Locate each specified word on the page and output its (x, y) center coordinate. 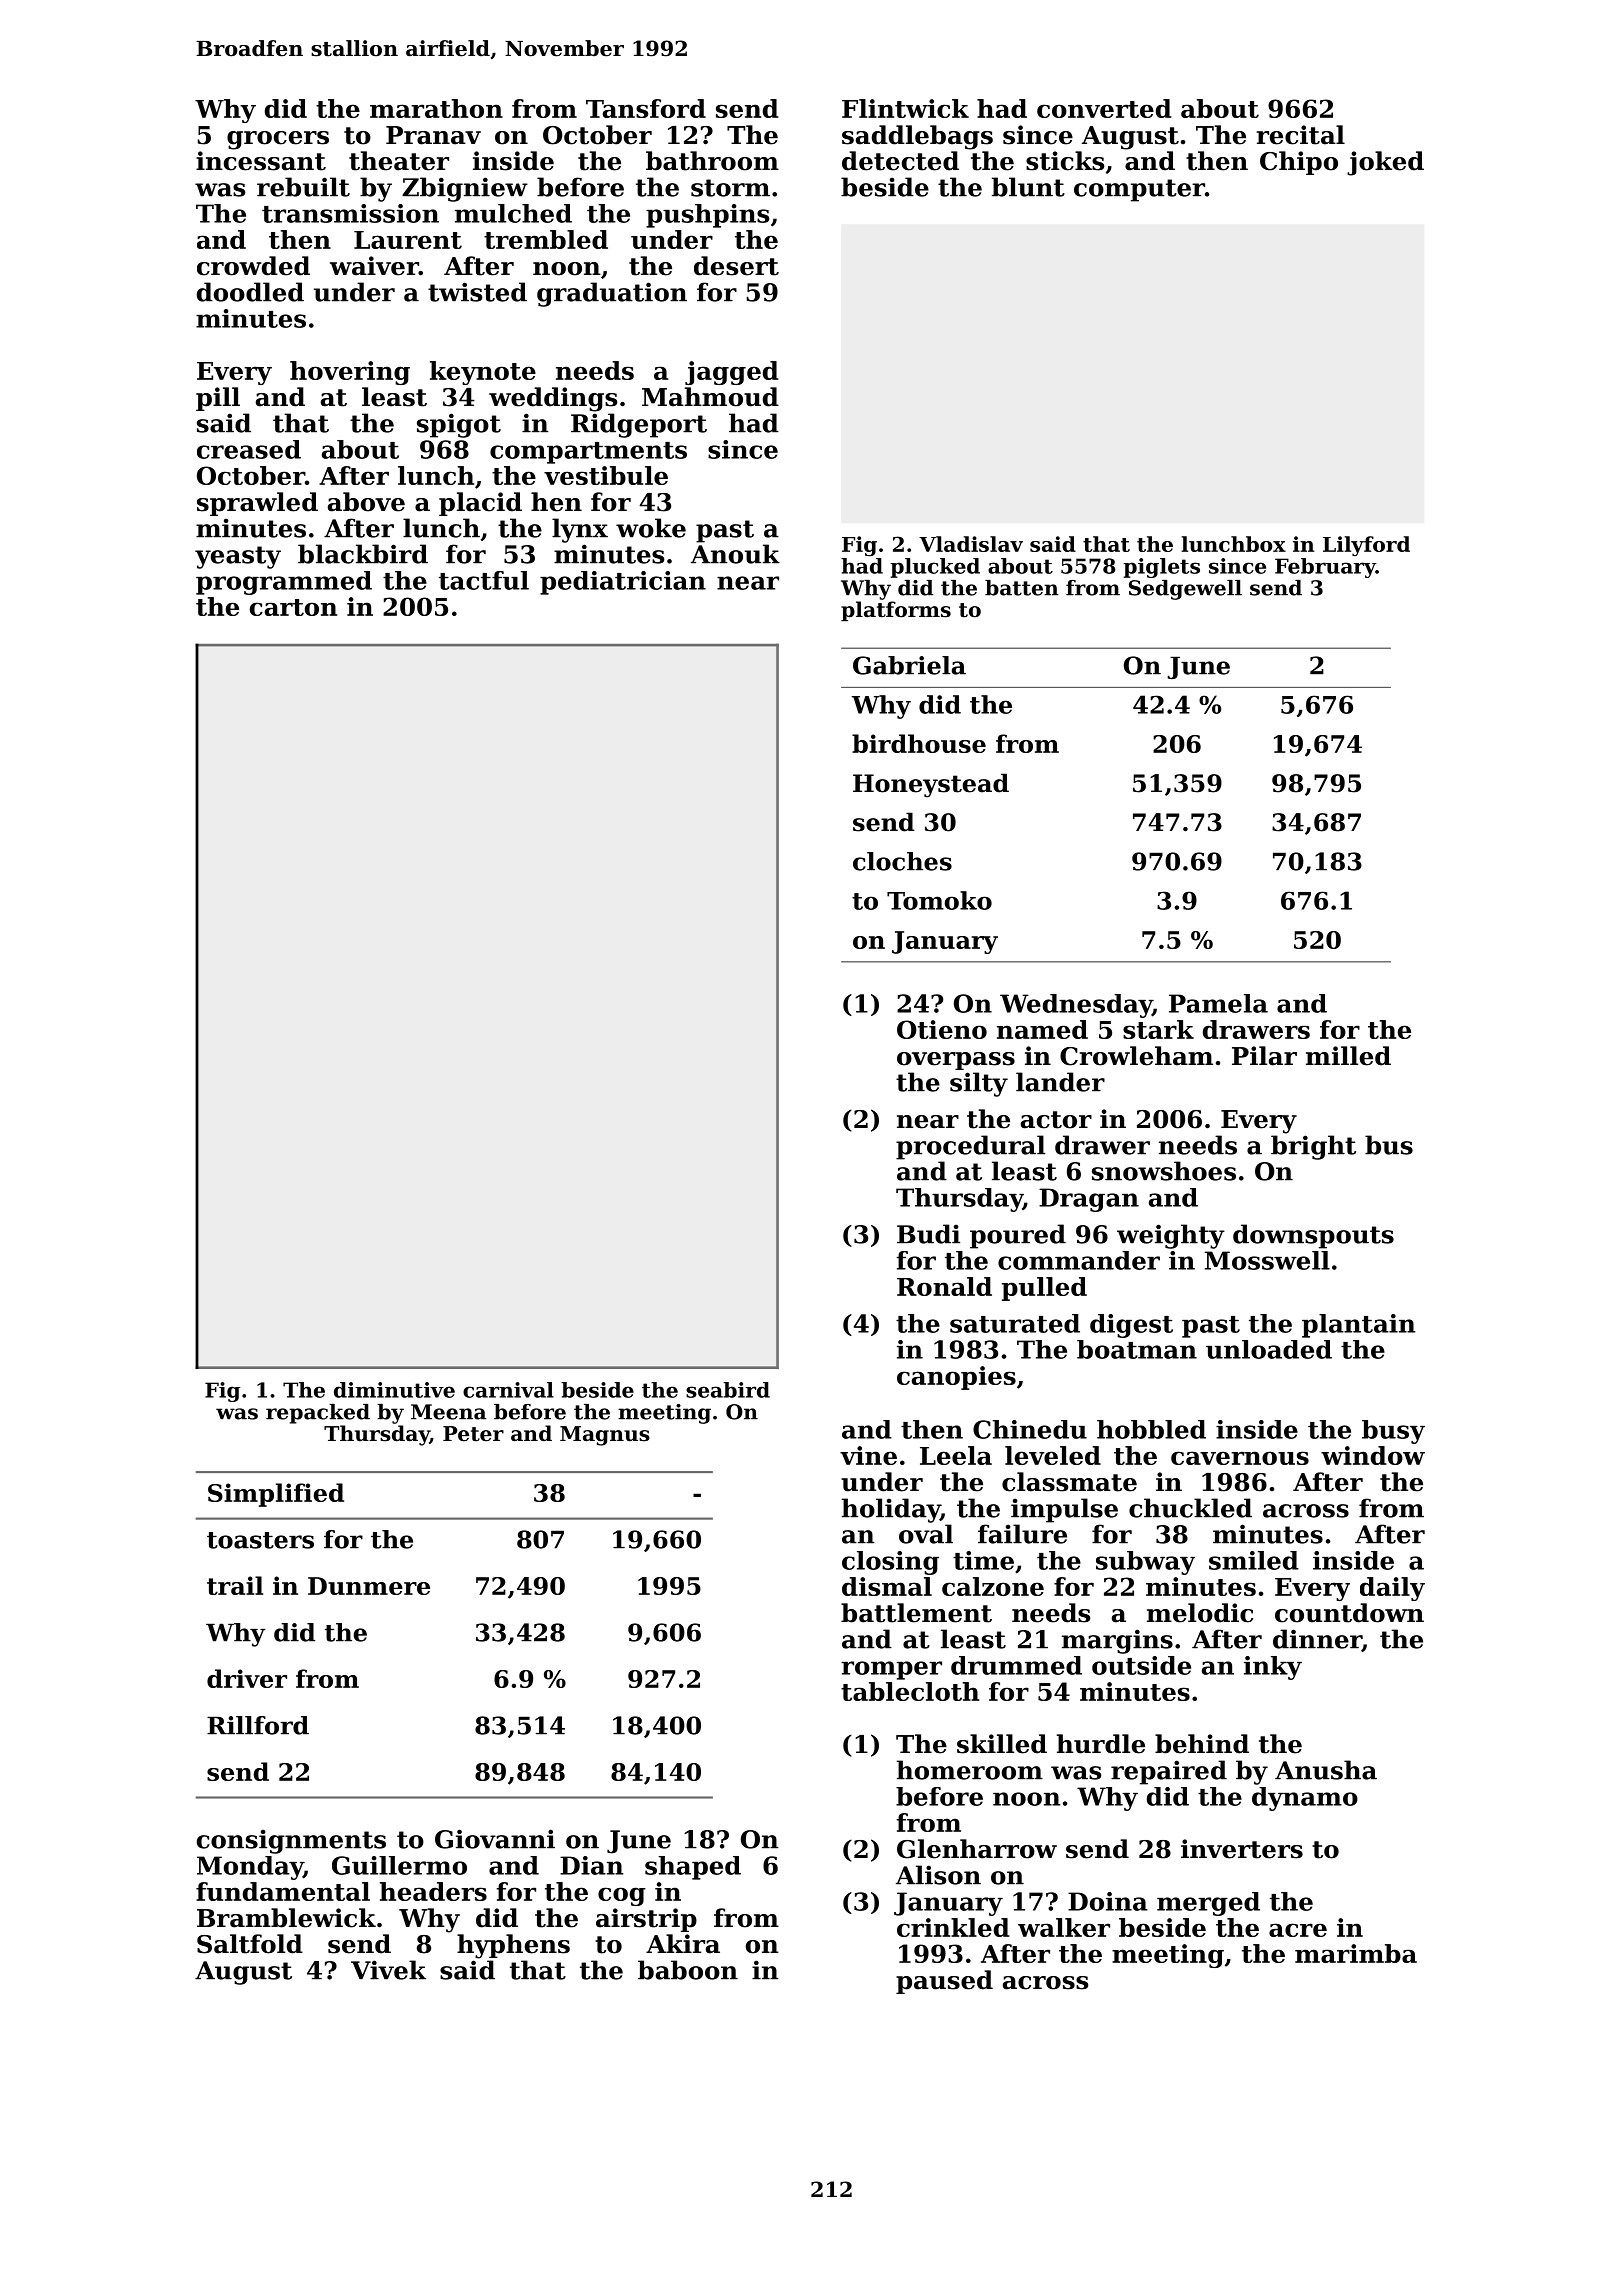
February (1325, 568)
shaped (693, 1868)
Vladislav (971, 544)
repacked (318, 1414)
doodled (250, 292)
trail (235, 1585)
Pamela (1218, 1003)
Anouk (735, 554)
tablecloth (910, 1691)
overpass (956, 1061)
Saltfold (250, 1944)
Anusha (1326, 1770)
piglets (1161, 568)
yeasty (238, 557)
